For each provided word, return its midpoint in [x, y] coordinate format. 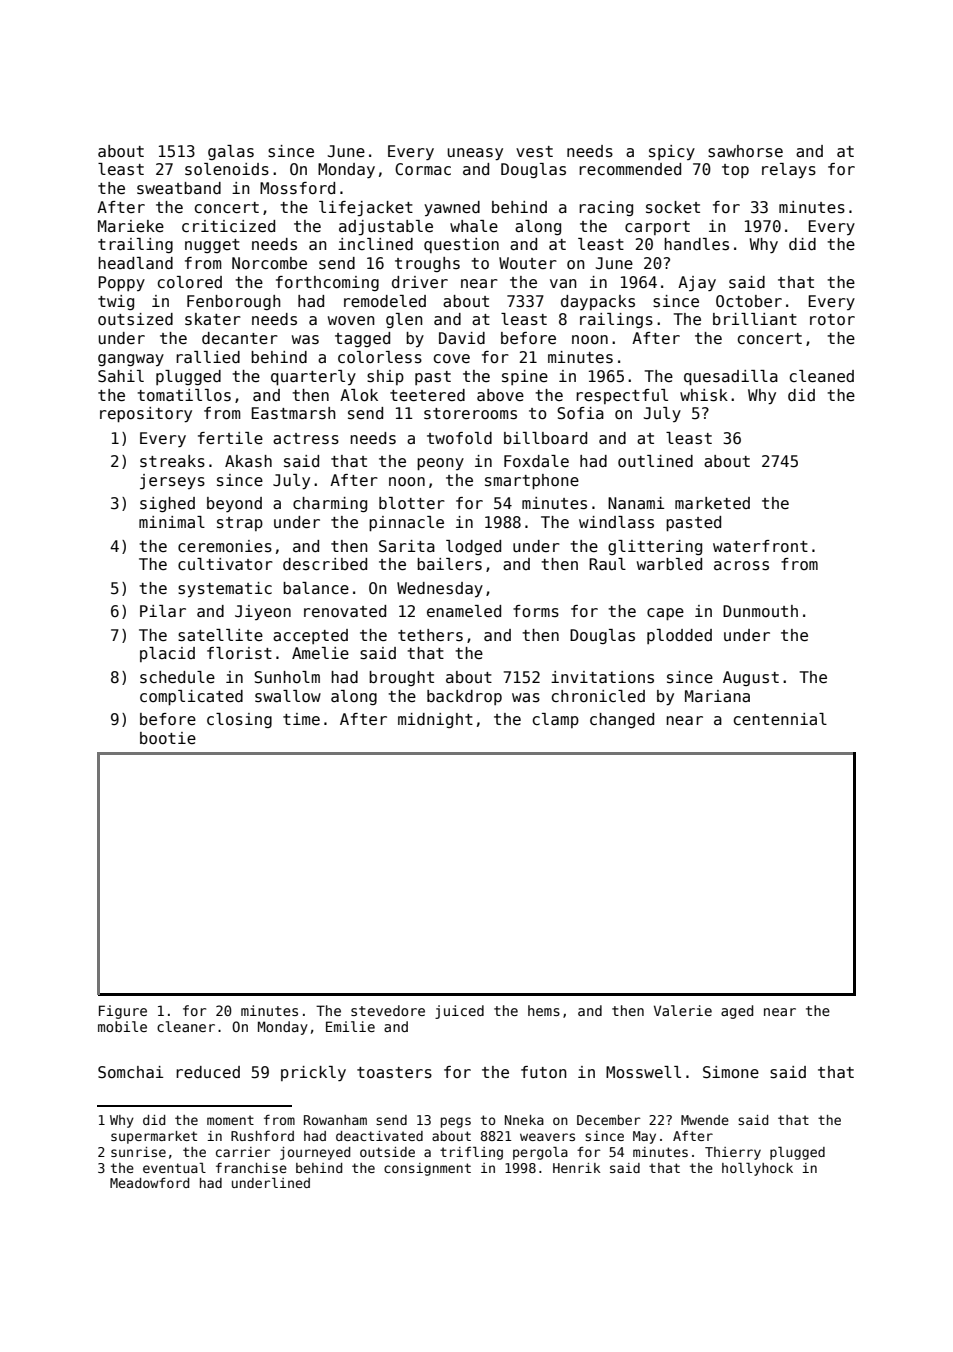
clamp [556, 720]
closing [239, 720]
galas [231, 152]
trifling [471, 1153]
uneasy [475, 154]
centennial [780, 719]
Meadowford [149, 1183]
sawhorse [745, 151]
